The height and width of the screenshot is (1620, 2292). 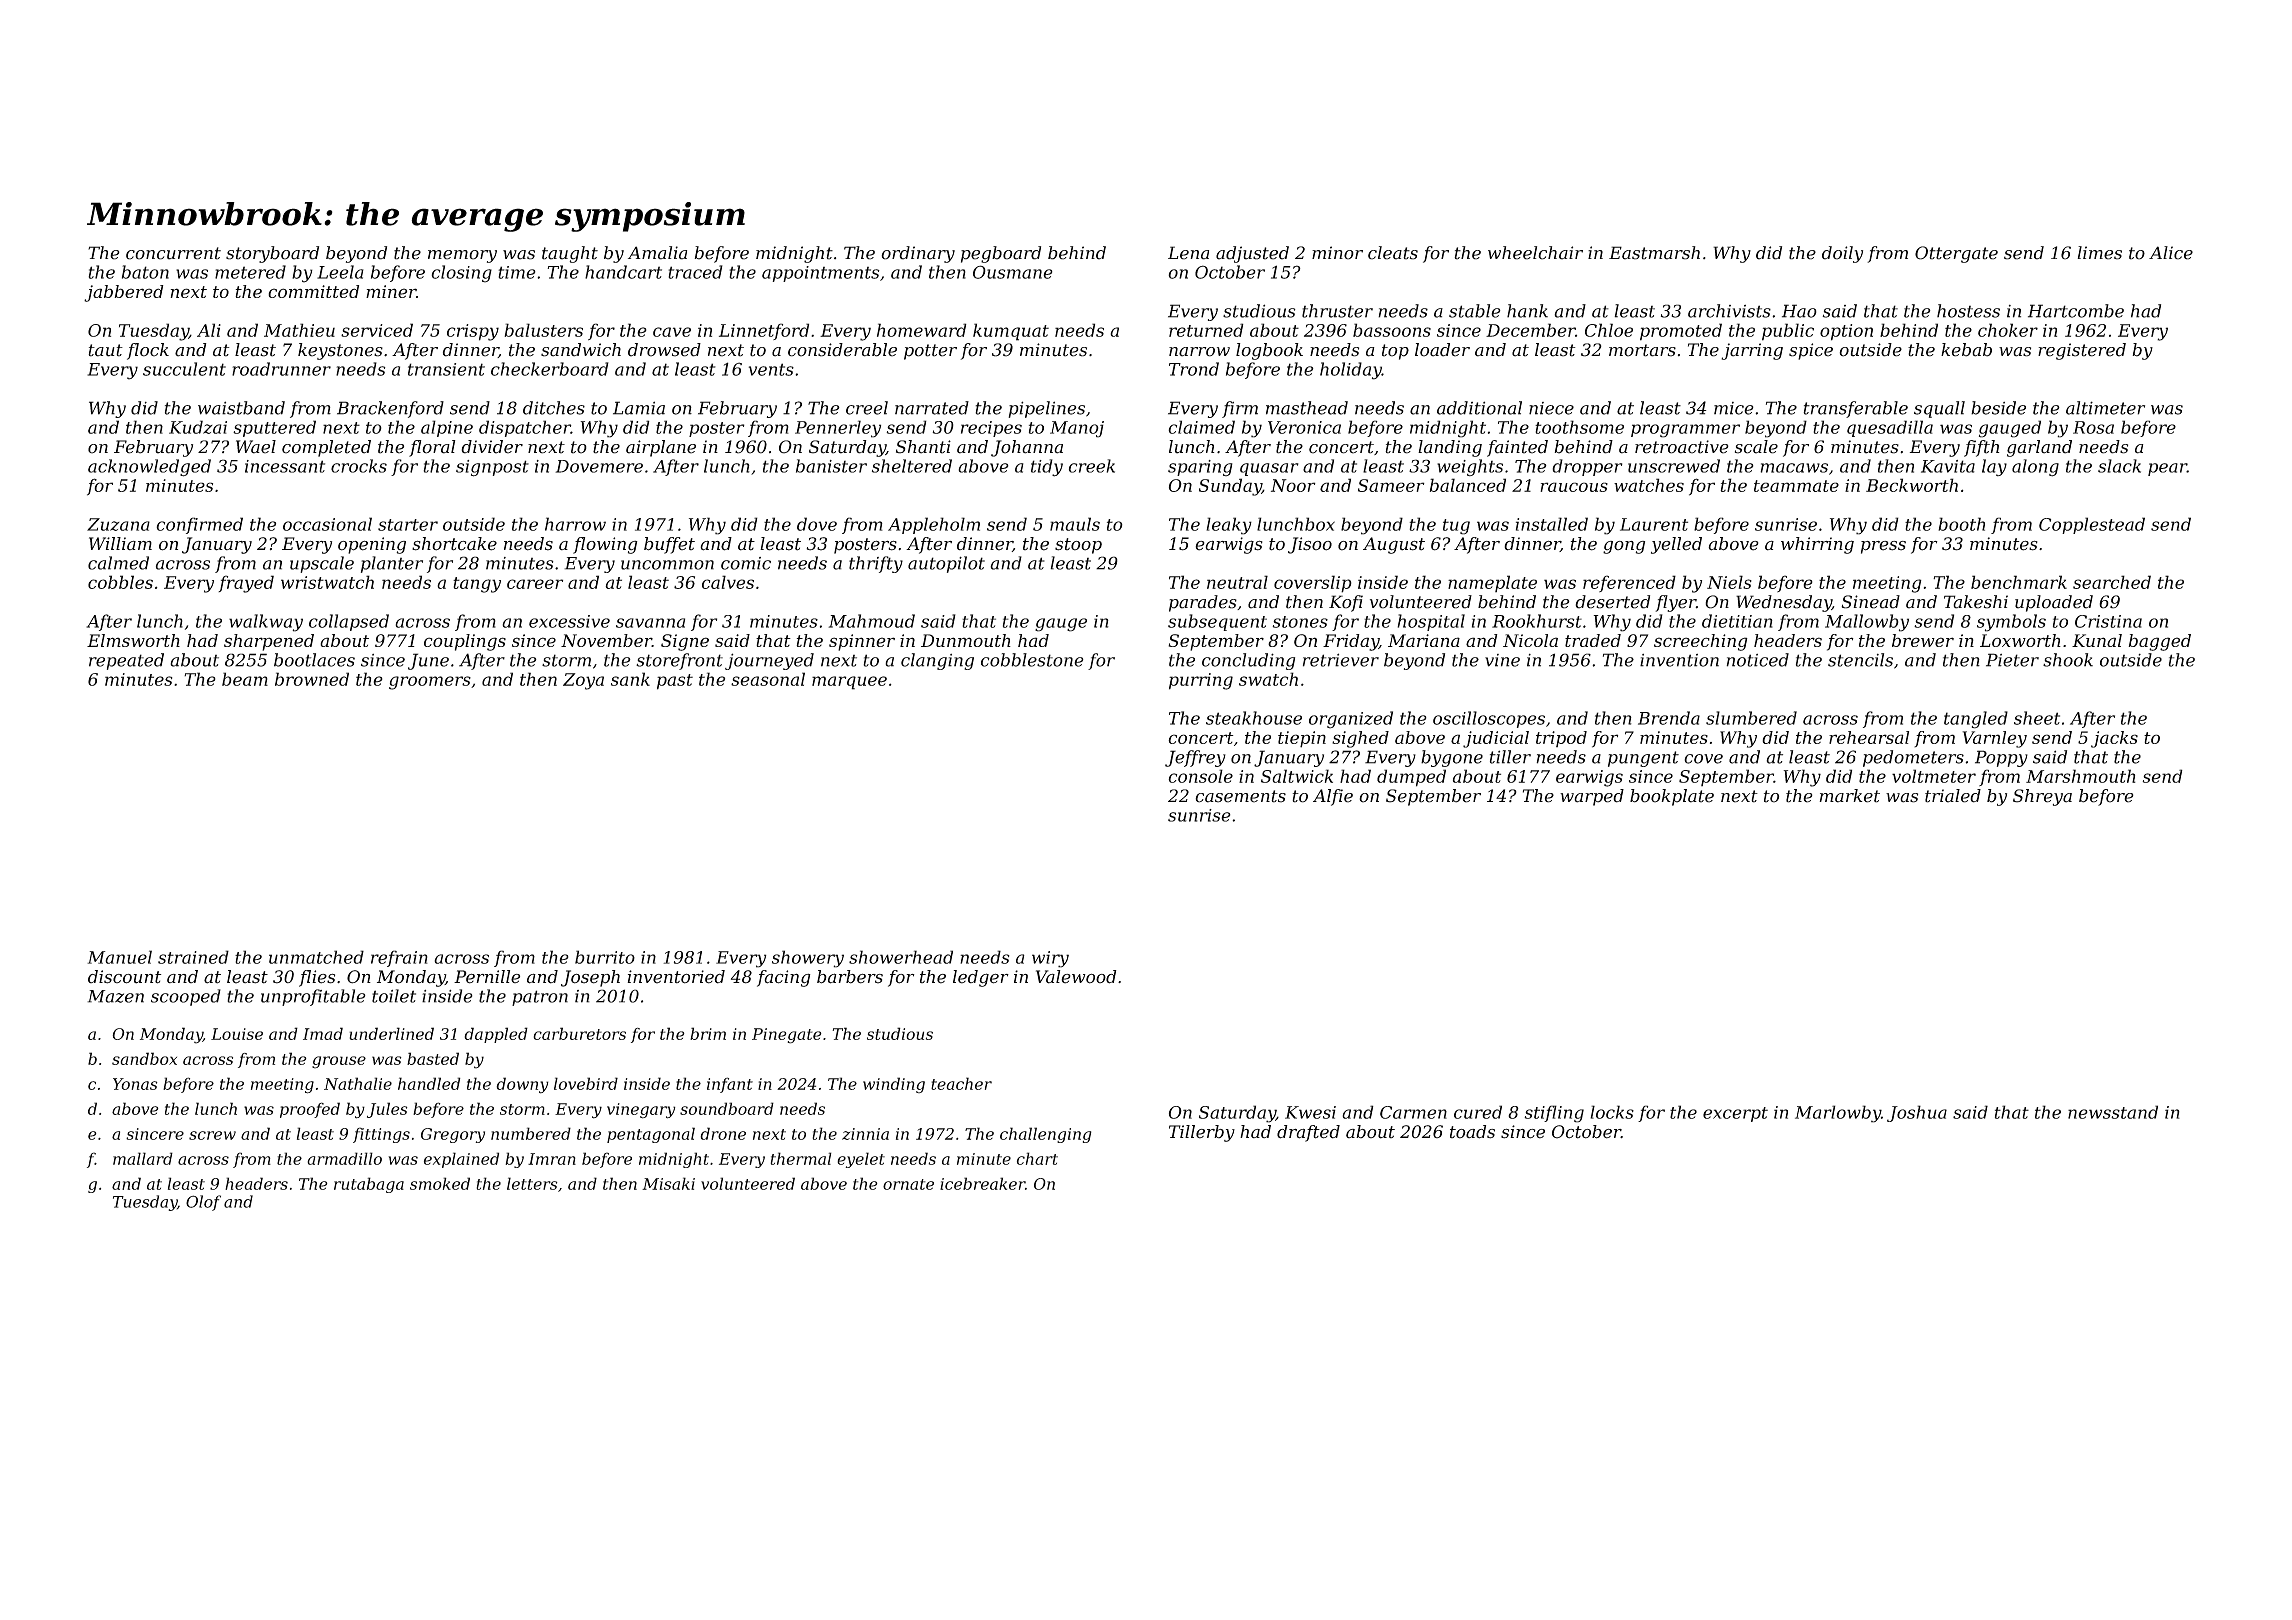 I want to click on groomers, so click(x=430, y=683).
